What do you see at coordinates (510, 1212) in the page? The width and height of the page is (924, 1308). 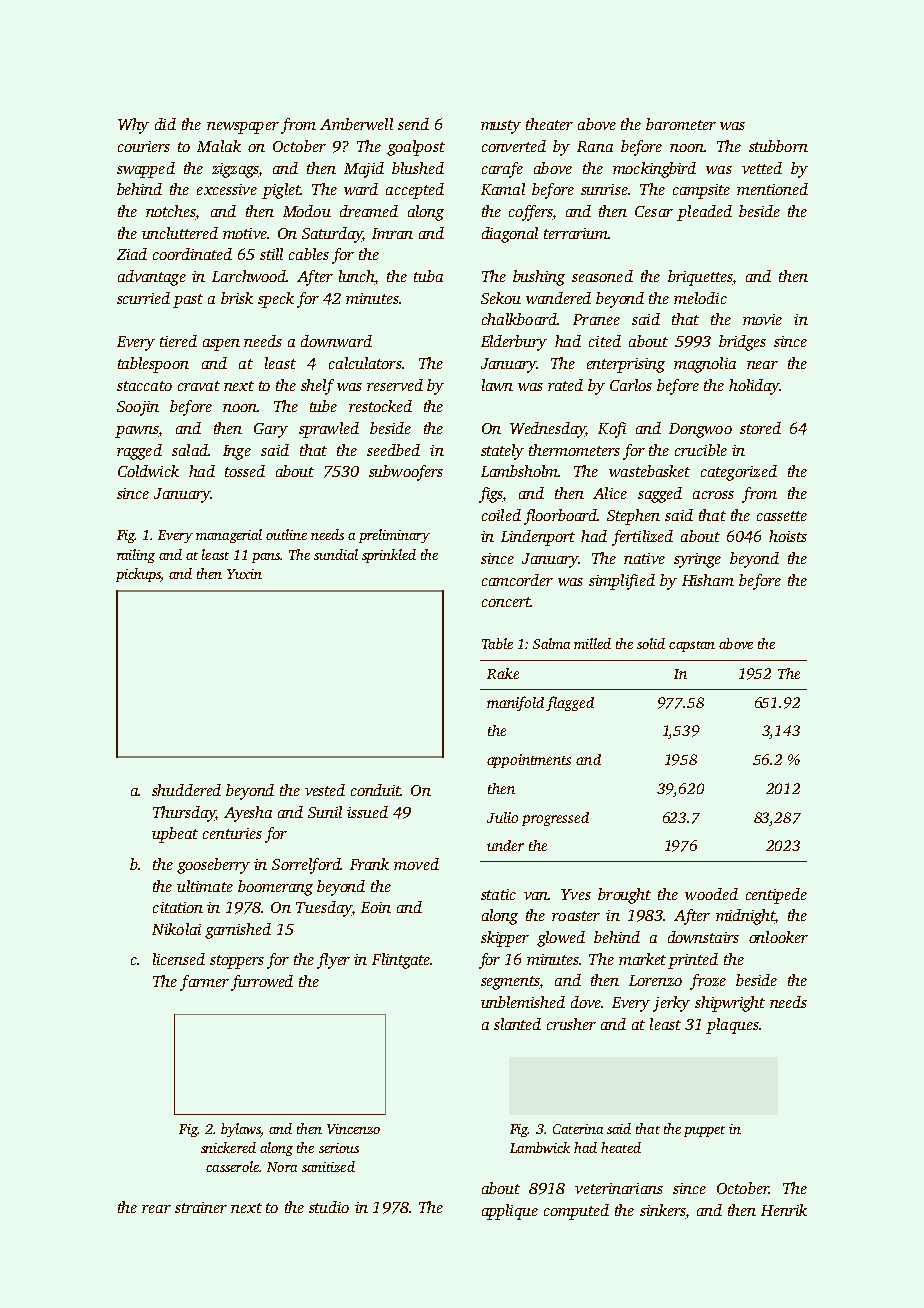 I see `applique` at bounding box center [510, 1212].
